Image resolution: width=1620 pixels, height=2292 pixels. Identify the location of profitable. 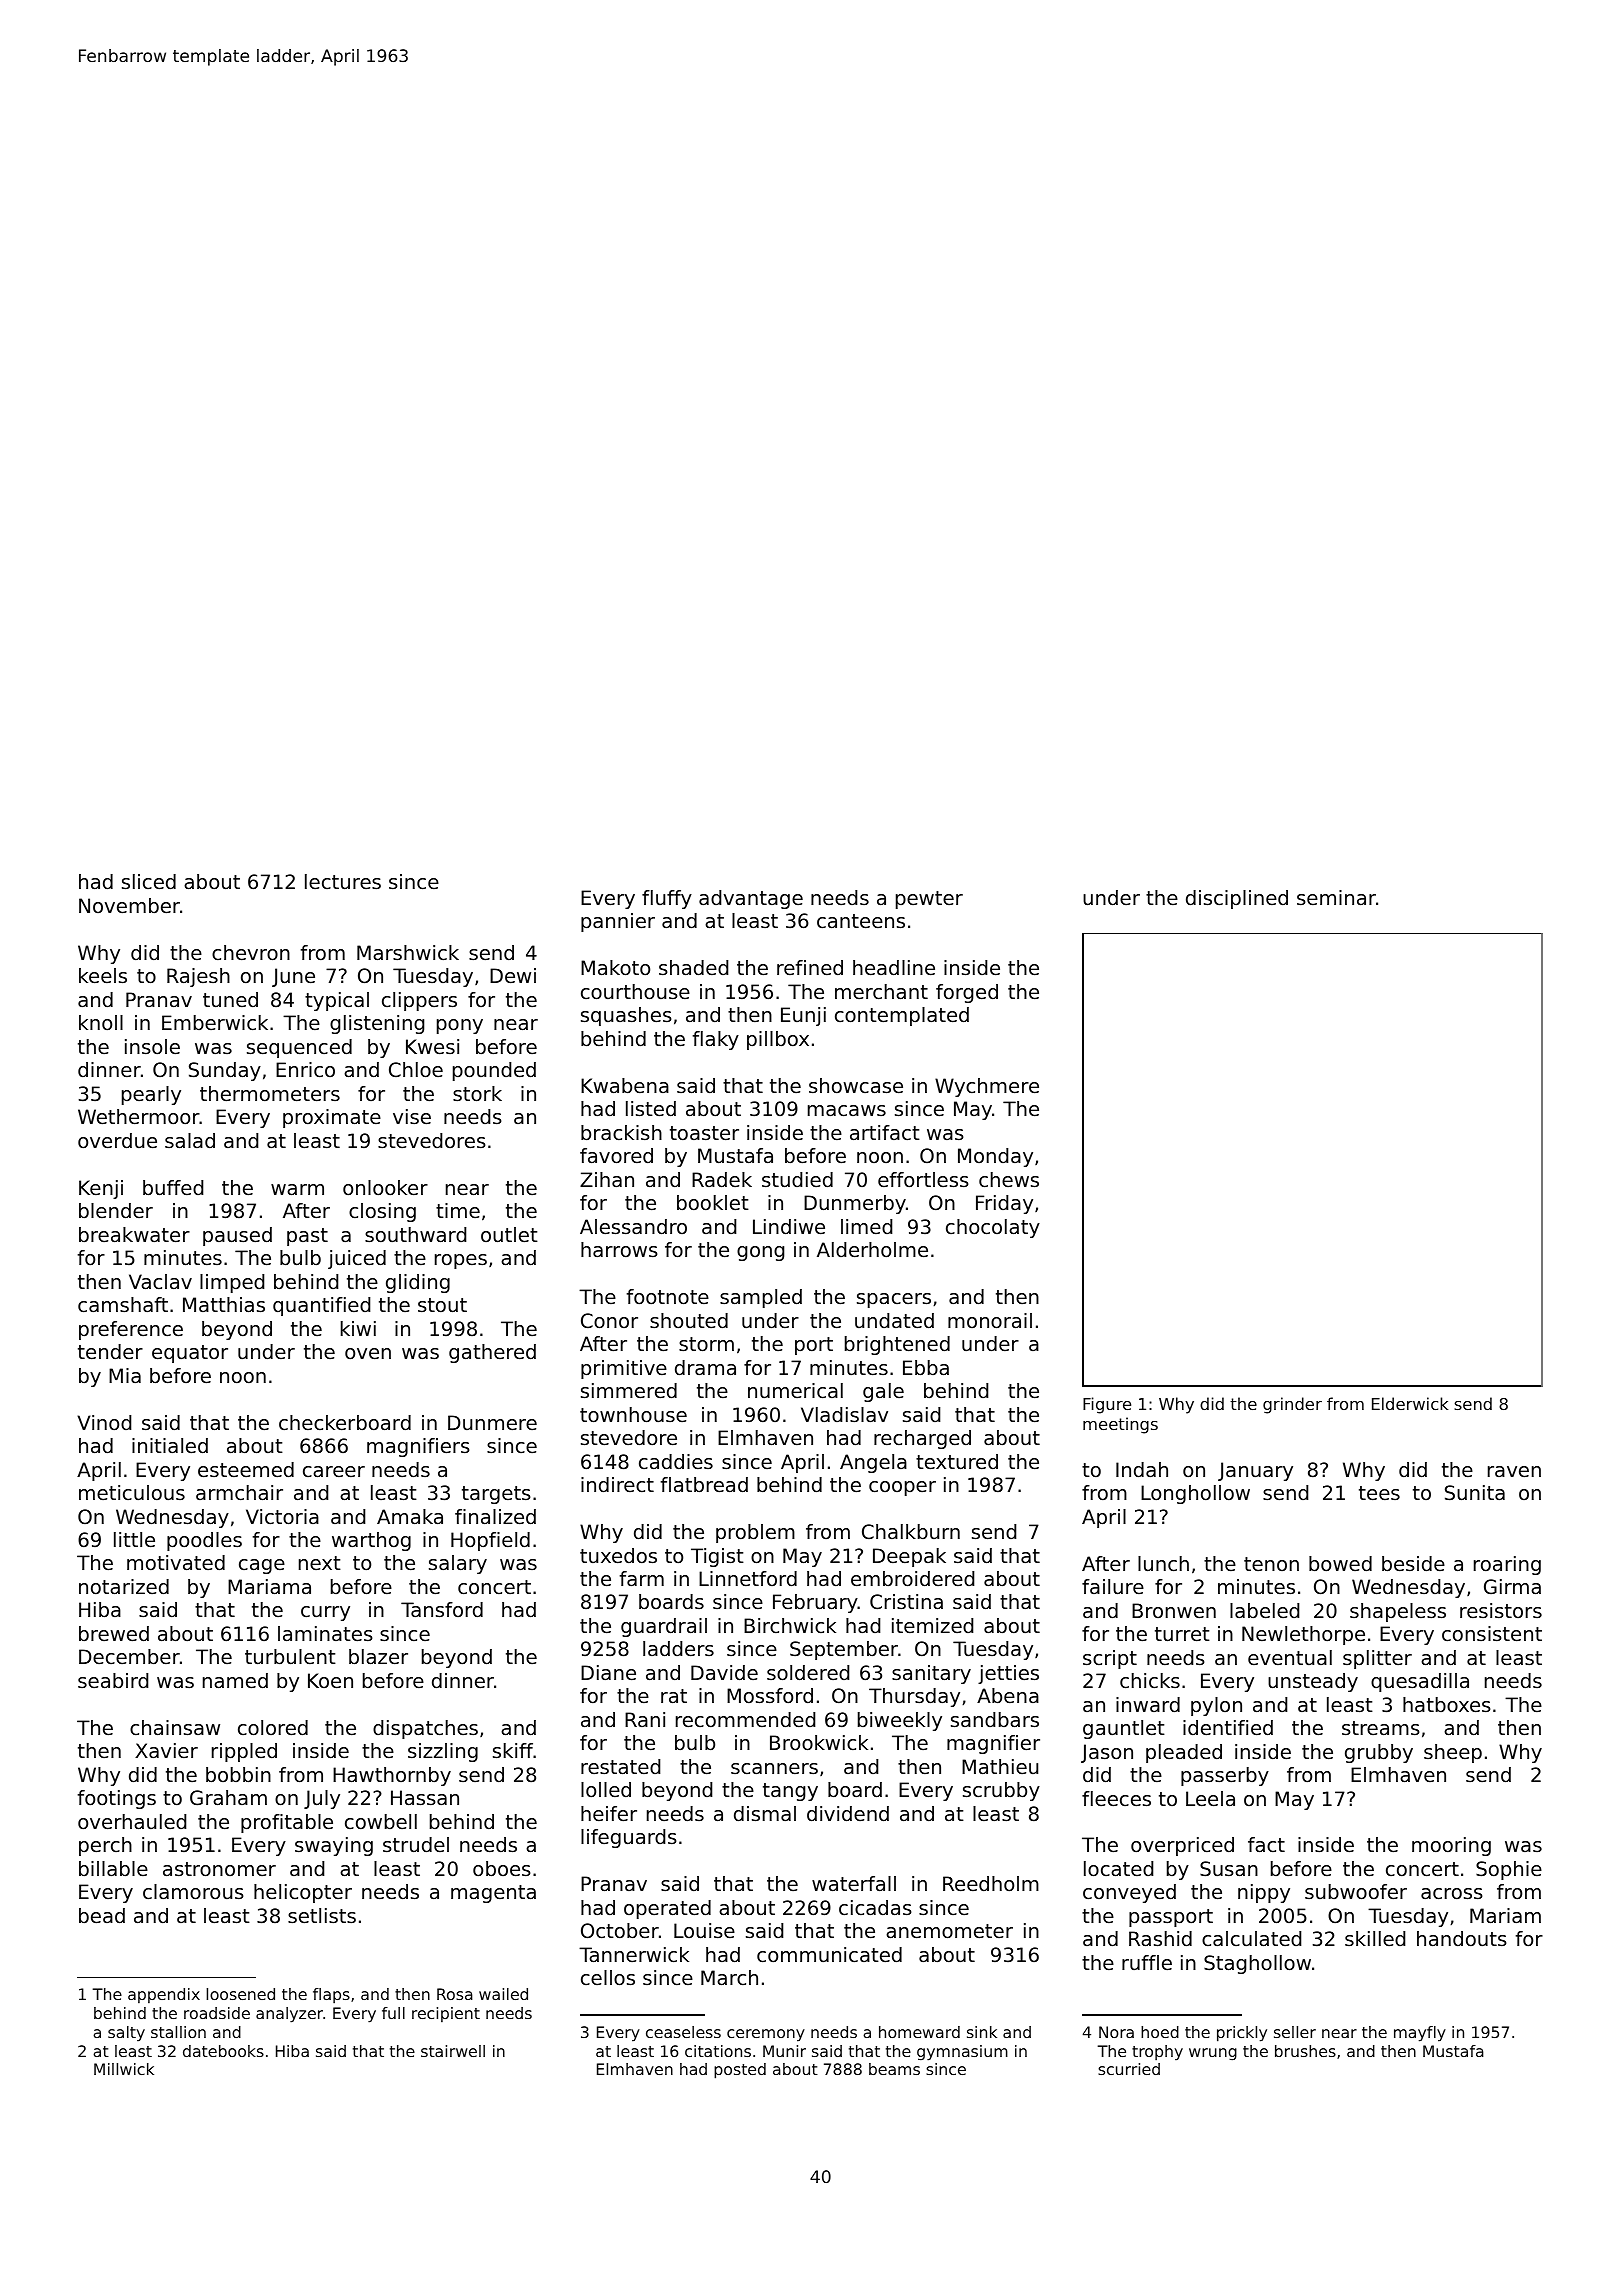
(287, 1823).
